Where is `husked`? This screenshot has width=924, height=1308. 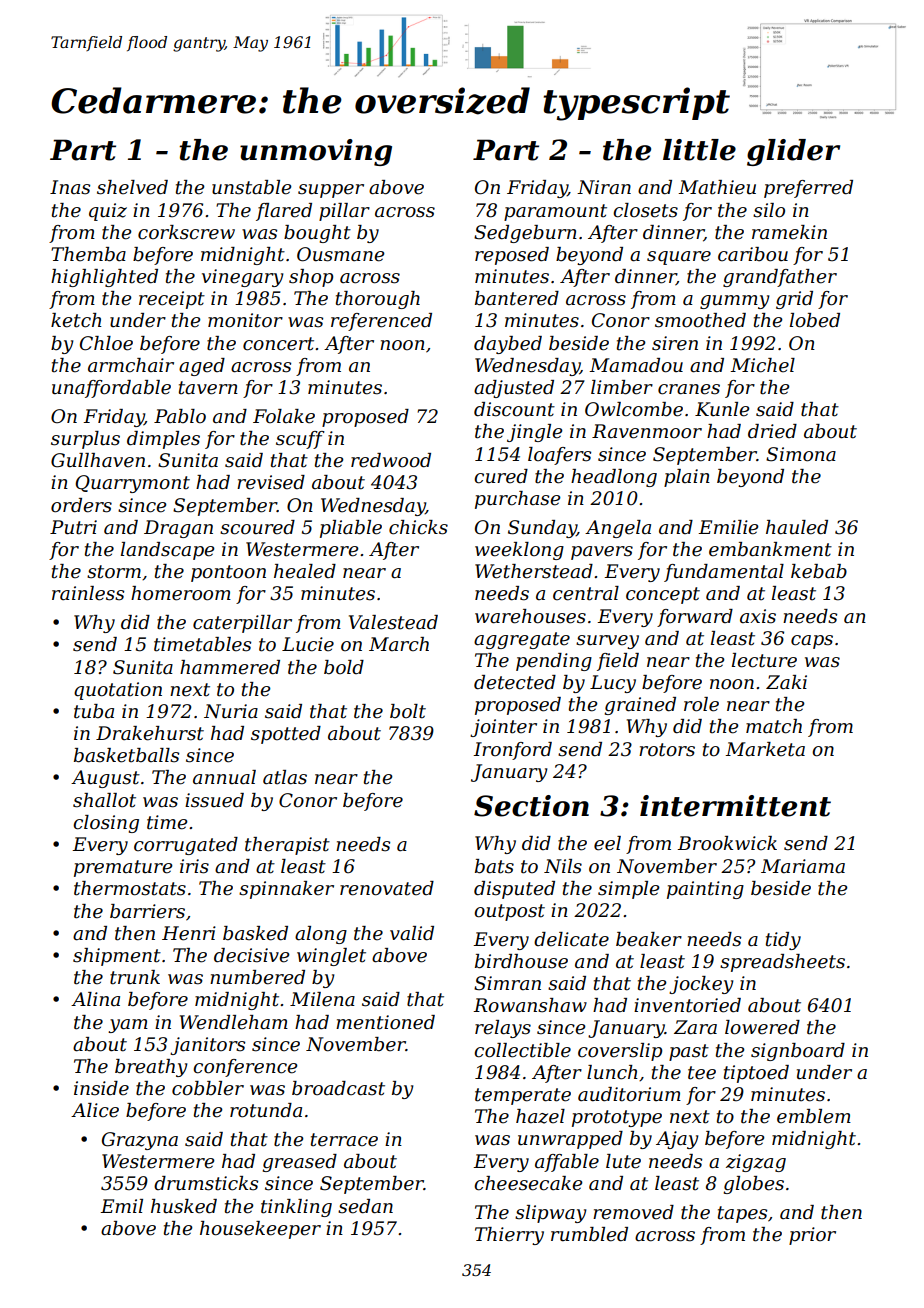
husked is located at coordinates (184, 1206).
